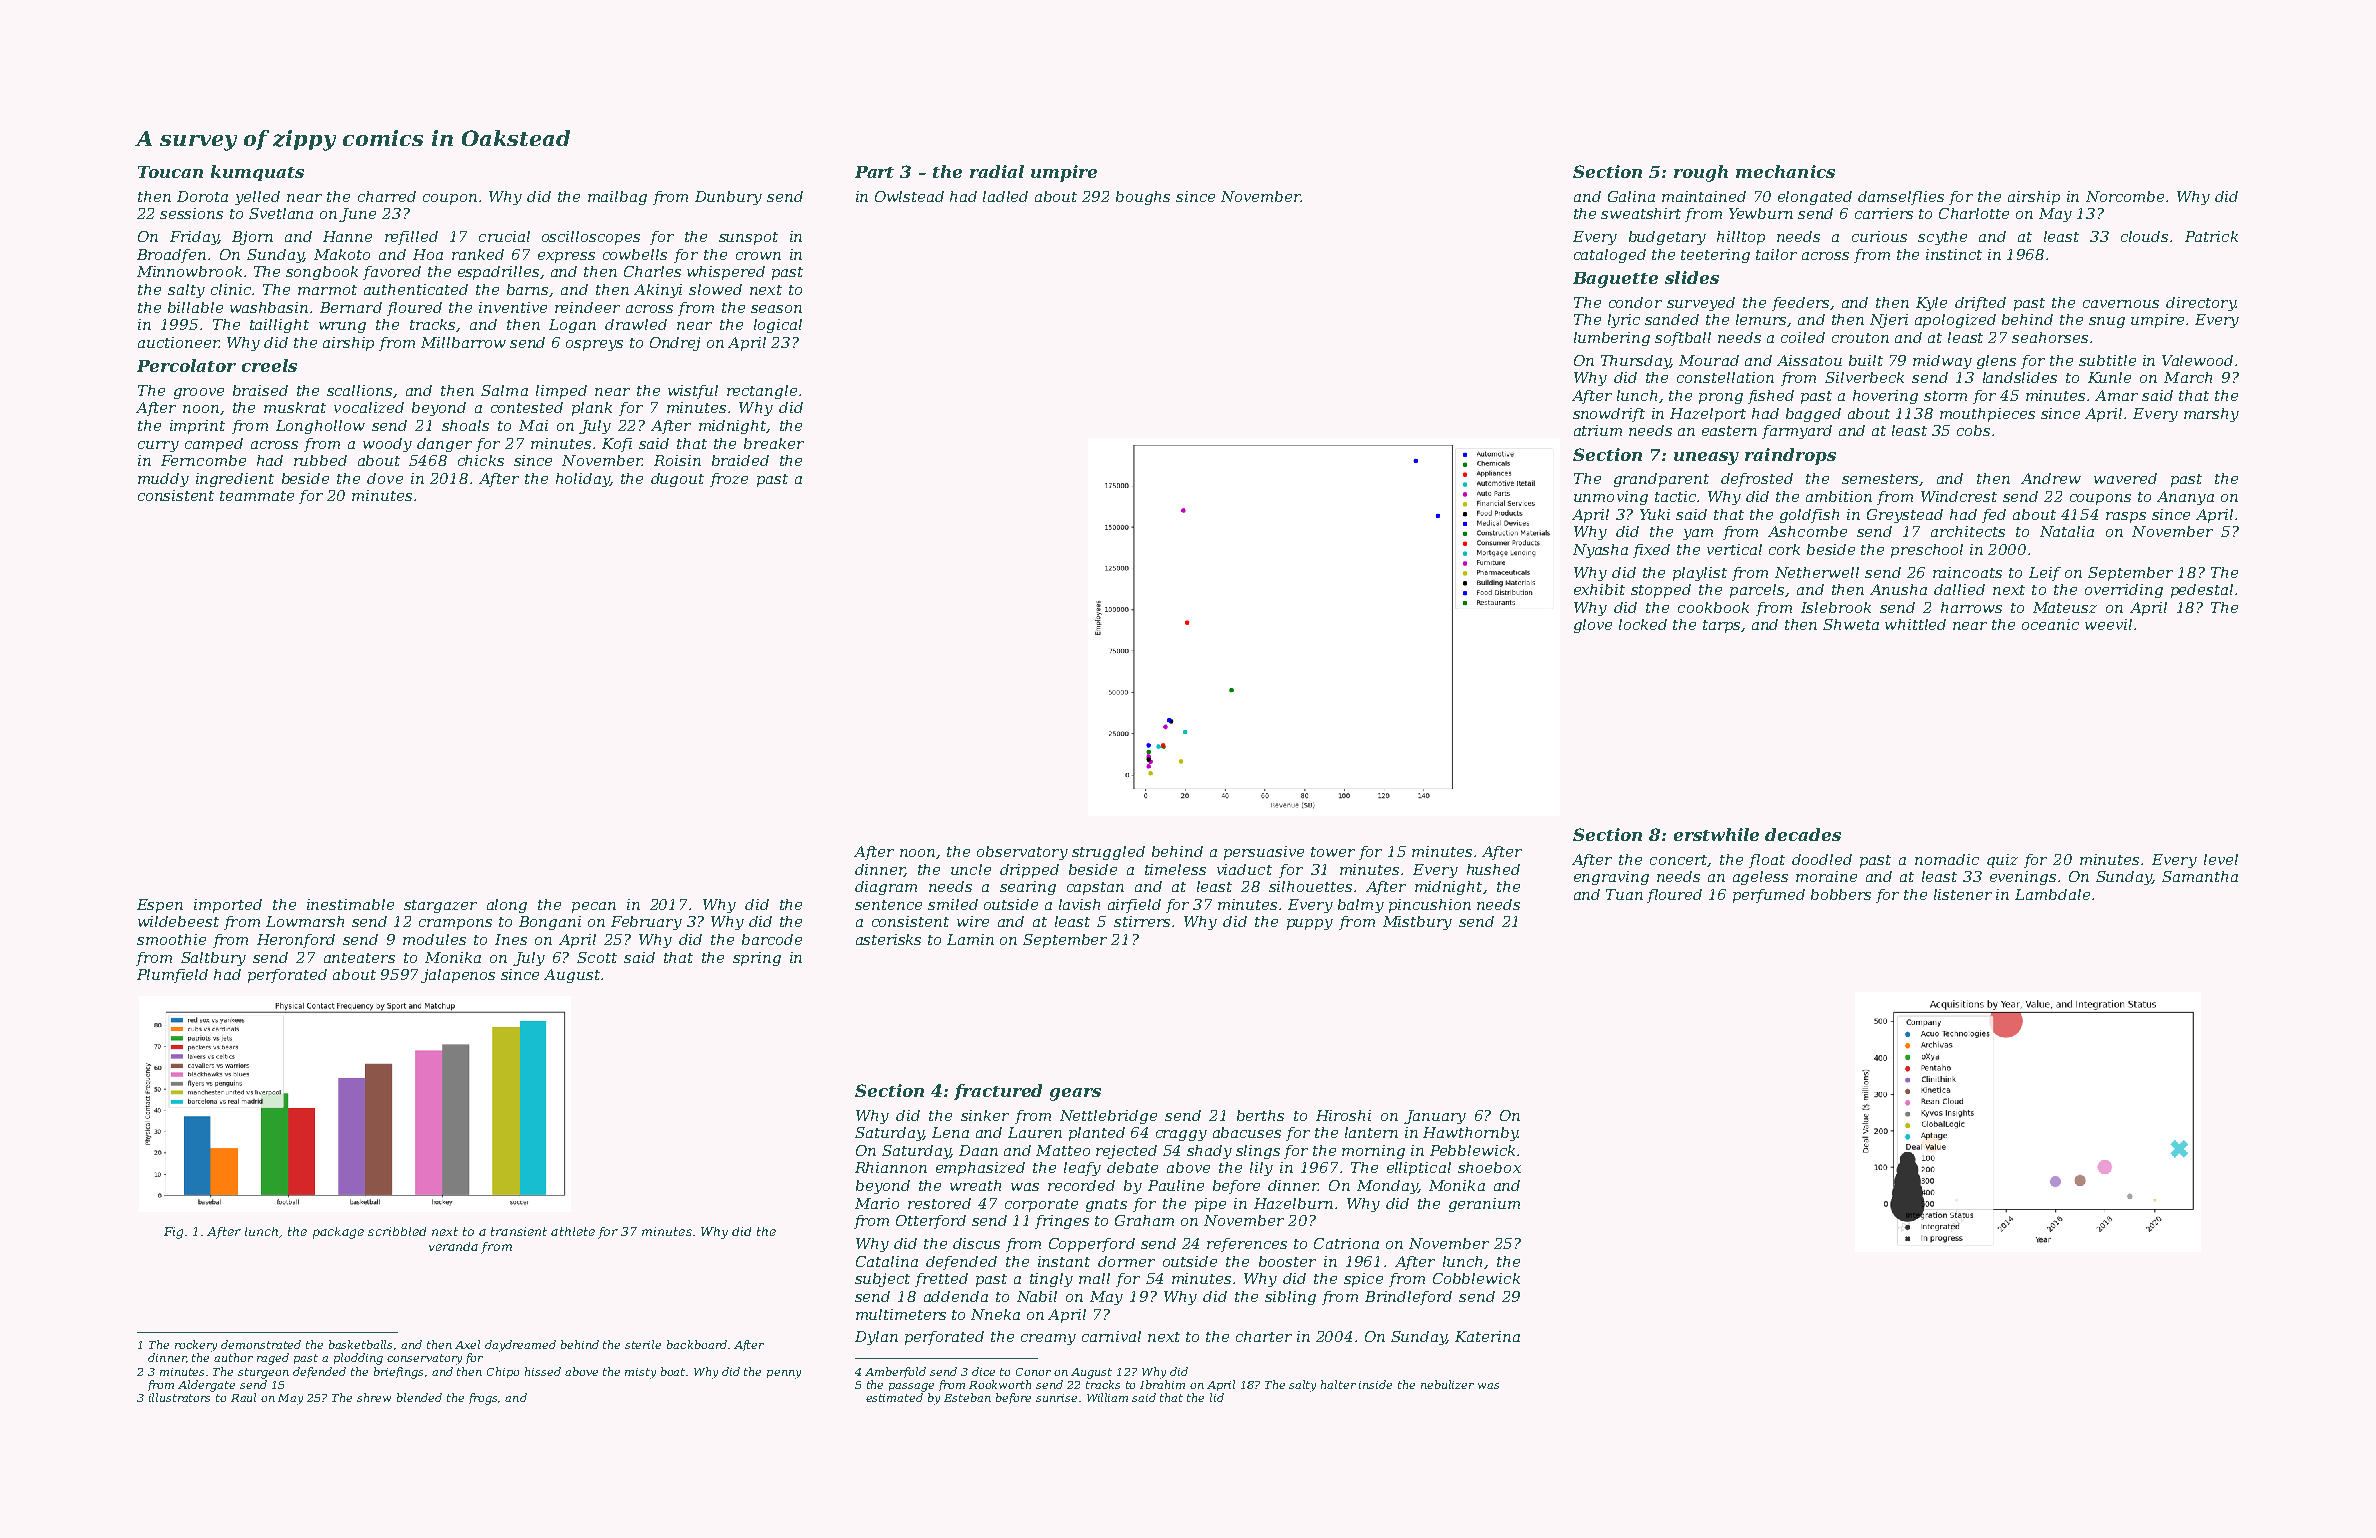 The image size is (2376, 1538). What do you see at coordinates (617, 445) in the document?
I see `Kofi` at bounding box center [617, 445].
